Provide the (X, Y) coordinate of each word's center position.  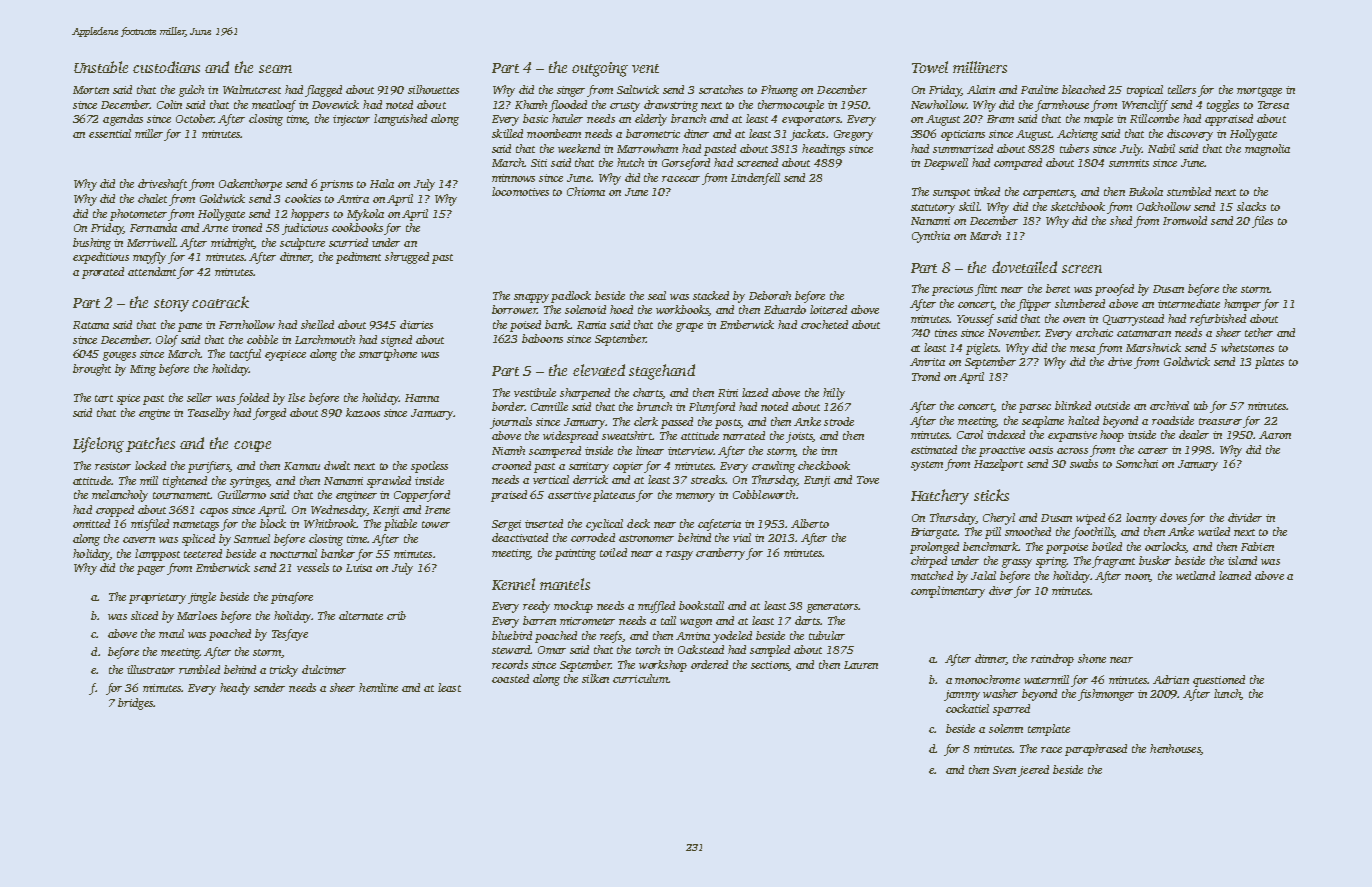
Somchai (1137, 463)
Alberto (810, 523)
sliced (144, 615)
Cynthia (931, 237)
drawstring (671, 106)
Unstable (101, 67)
